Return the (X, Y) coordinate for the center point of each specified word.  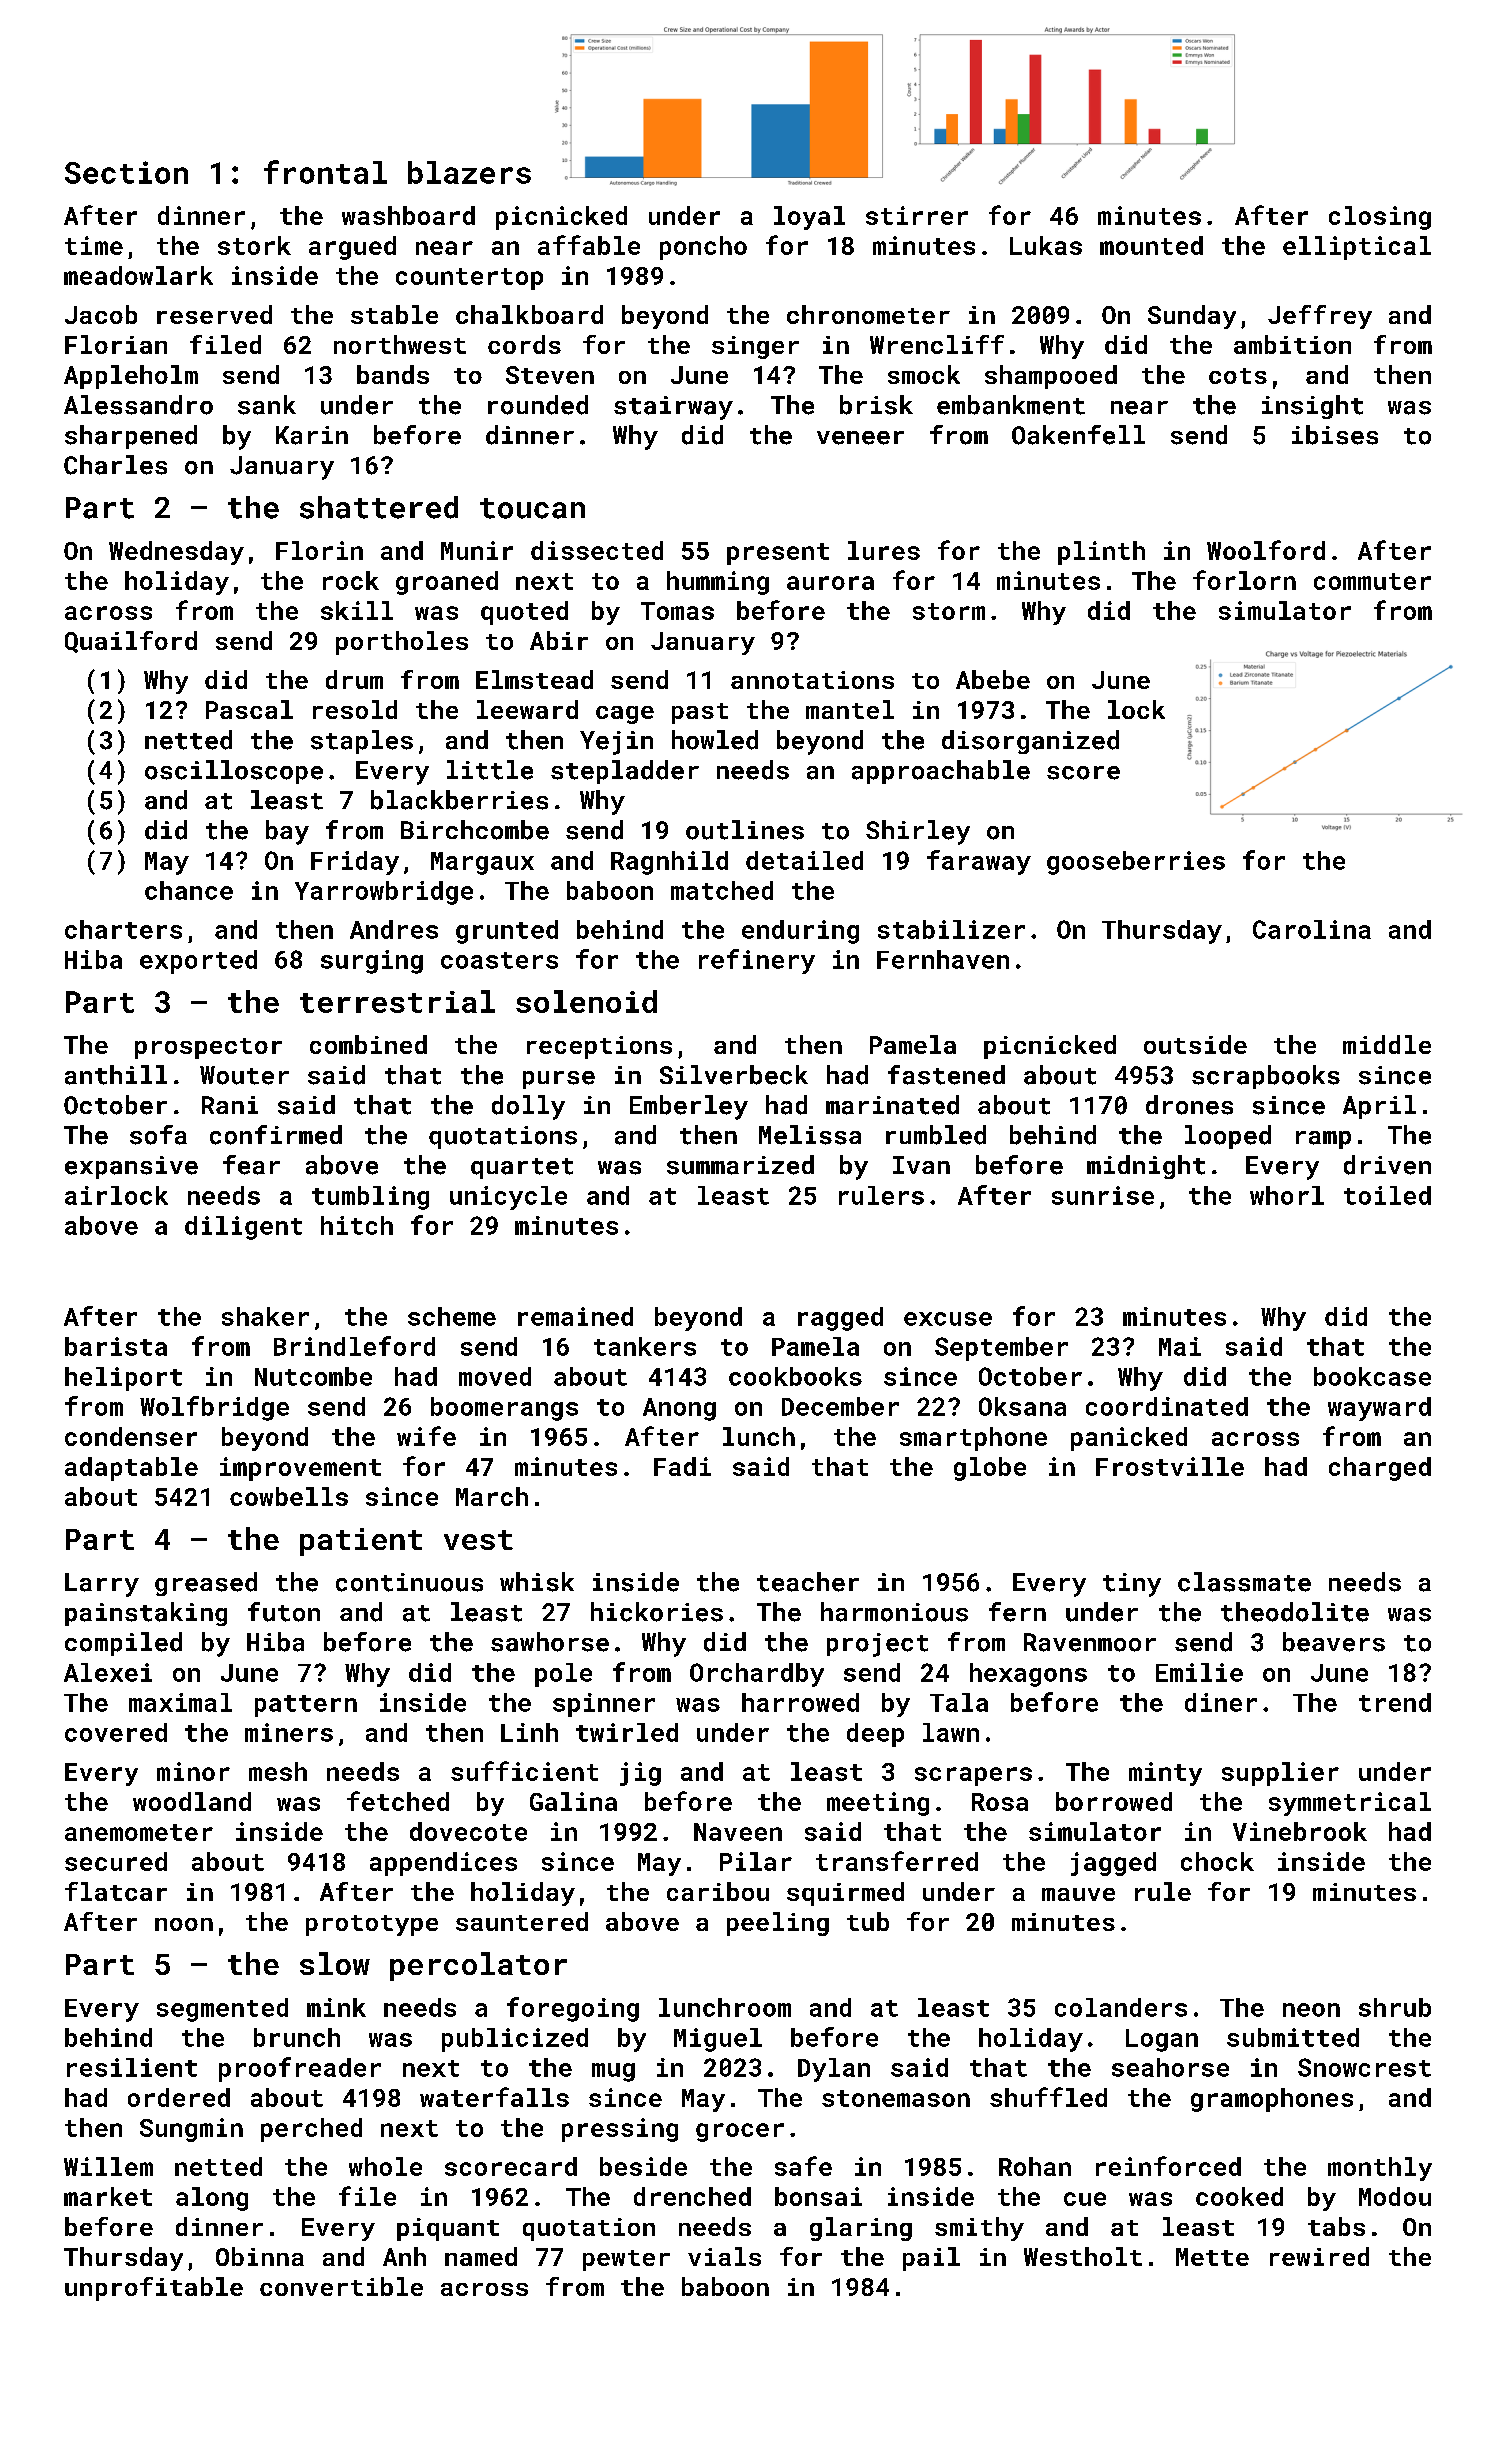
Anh (404, 2256)
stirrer (917, 215)
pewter (626, 2260)
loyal (809, 218)
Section (126, 172)
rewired (1319, 2256)
